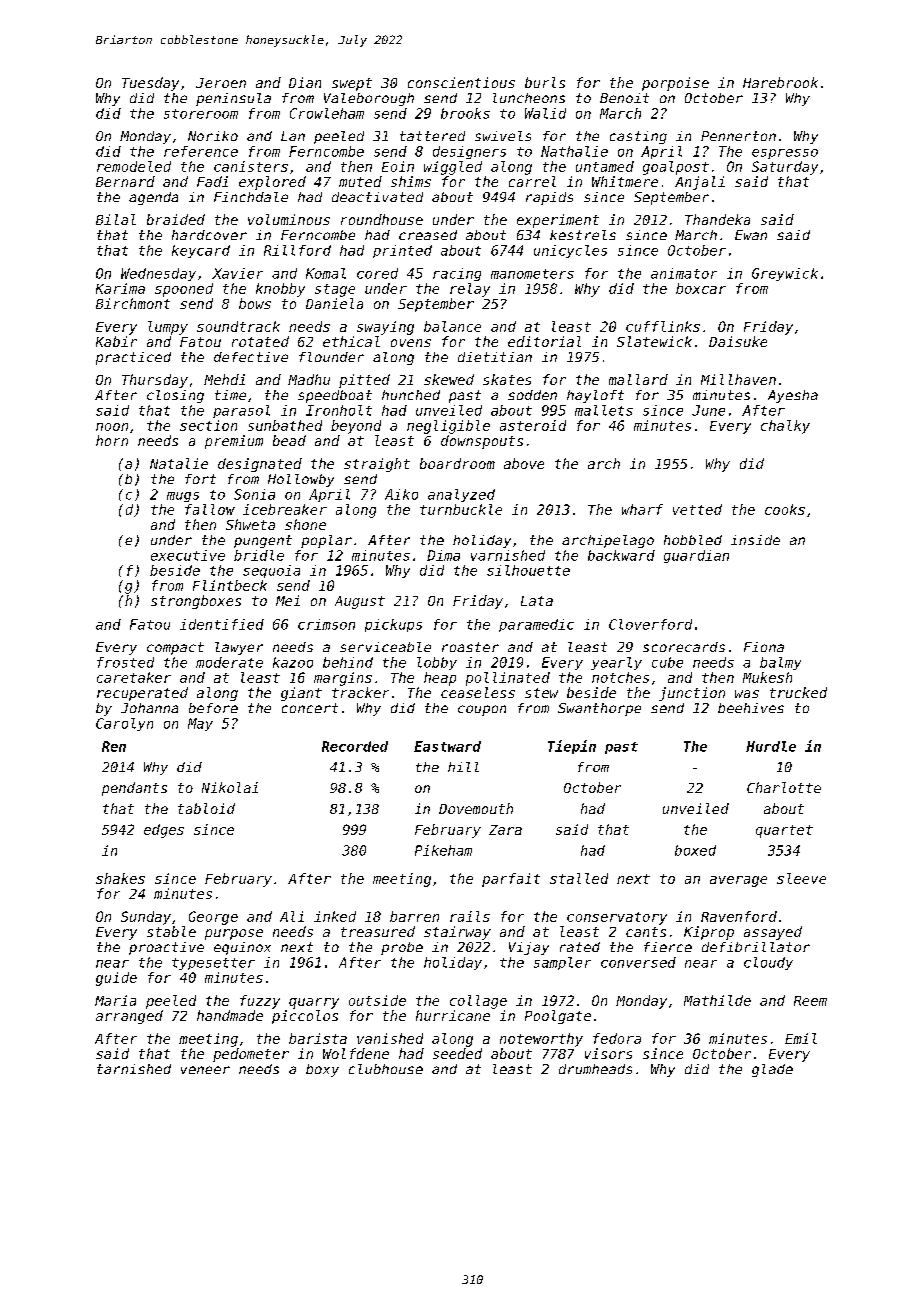 This screenshot has width=924, height=1308. Describe the element at coordinates (205, 1070) in the screenshot. I see `veneer` at that location.
